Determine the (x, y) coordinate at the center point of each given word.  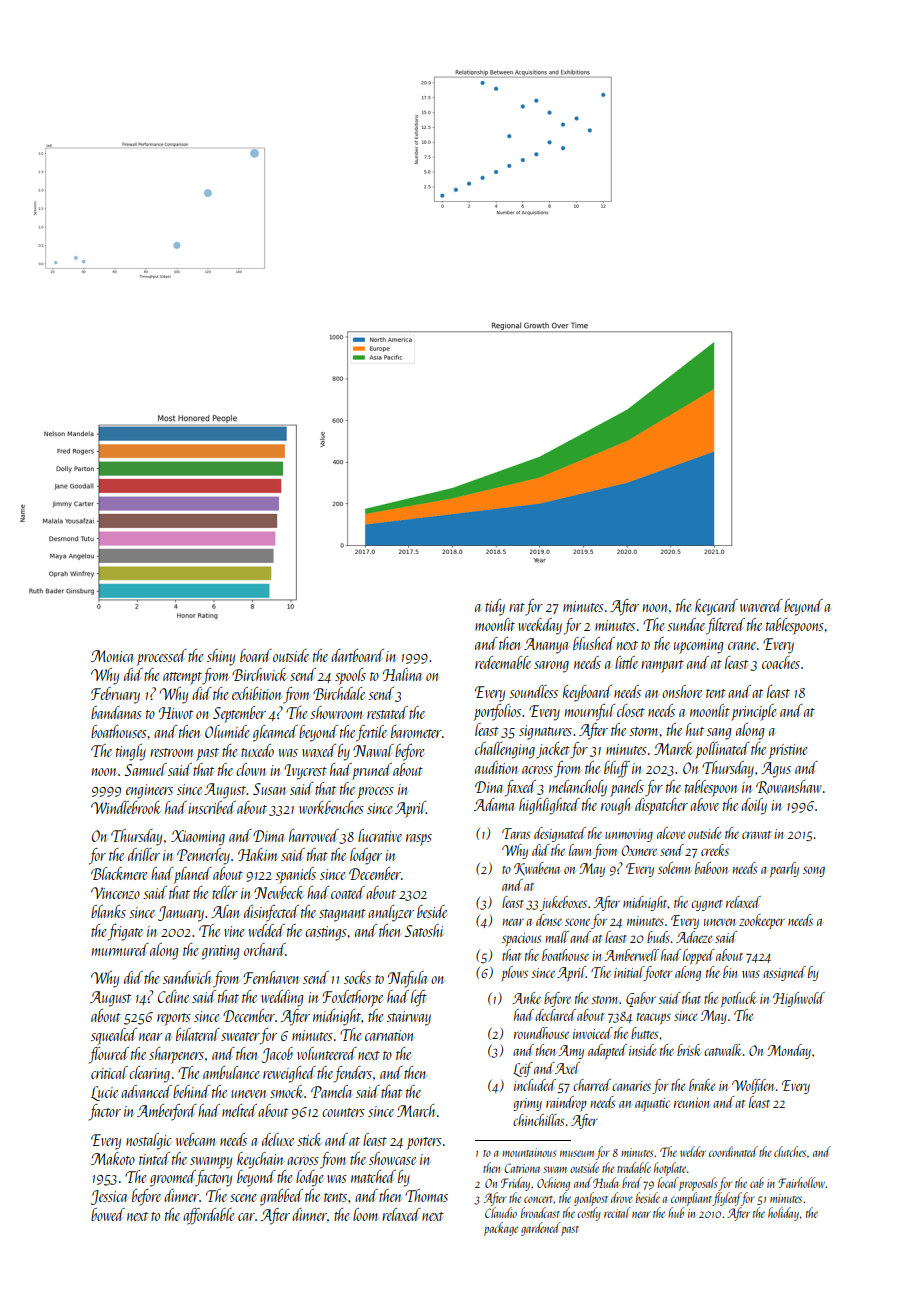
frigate (125, 932)
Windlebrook (126, 807)
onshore (682, 691)
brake (702, 1085)
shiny (221, 657)
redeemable (503, 662)
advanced (146, 1091)
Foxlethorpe (352, 998)
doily (754, 806)
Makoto (113, 1158)
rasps (419, 840)
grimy (527, 1104)
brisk (689, 1050)
